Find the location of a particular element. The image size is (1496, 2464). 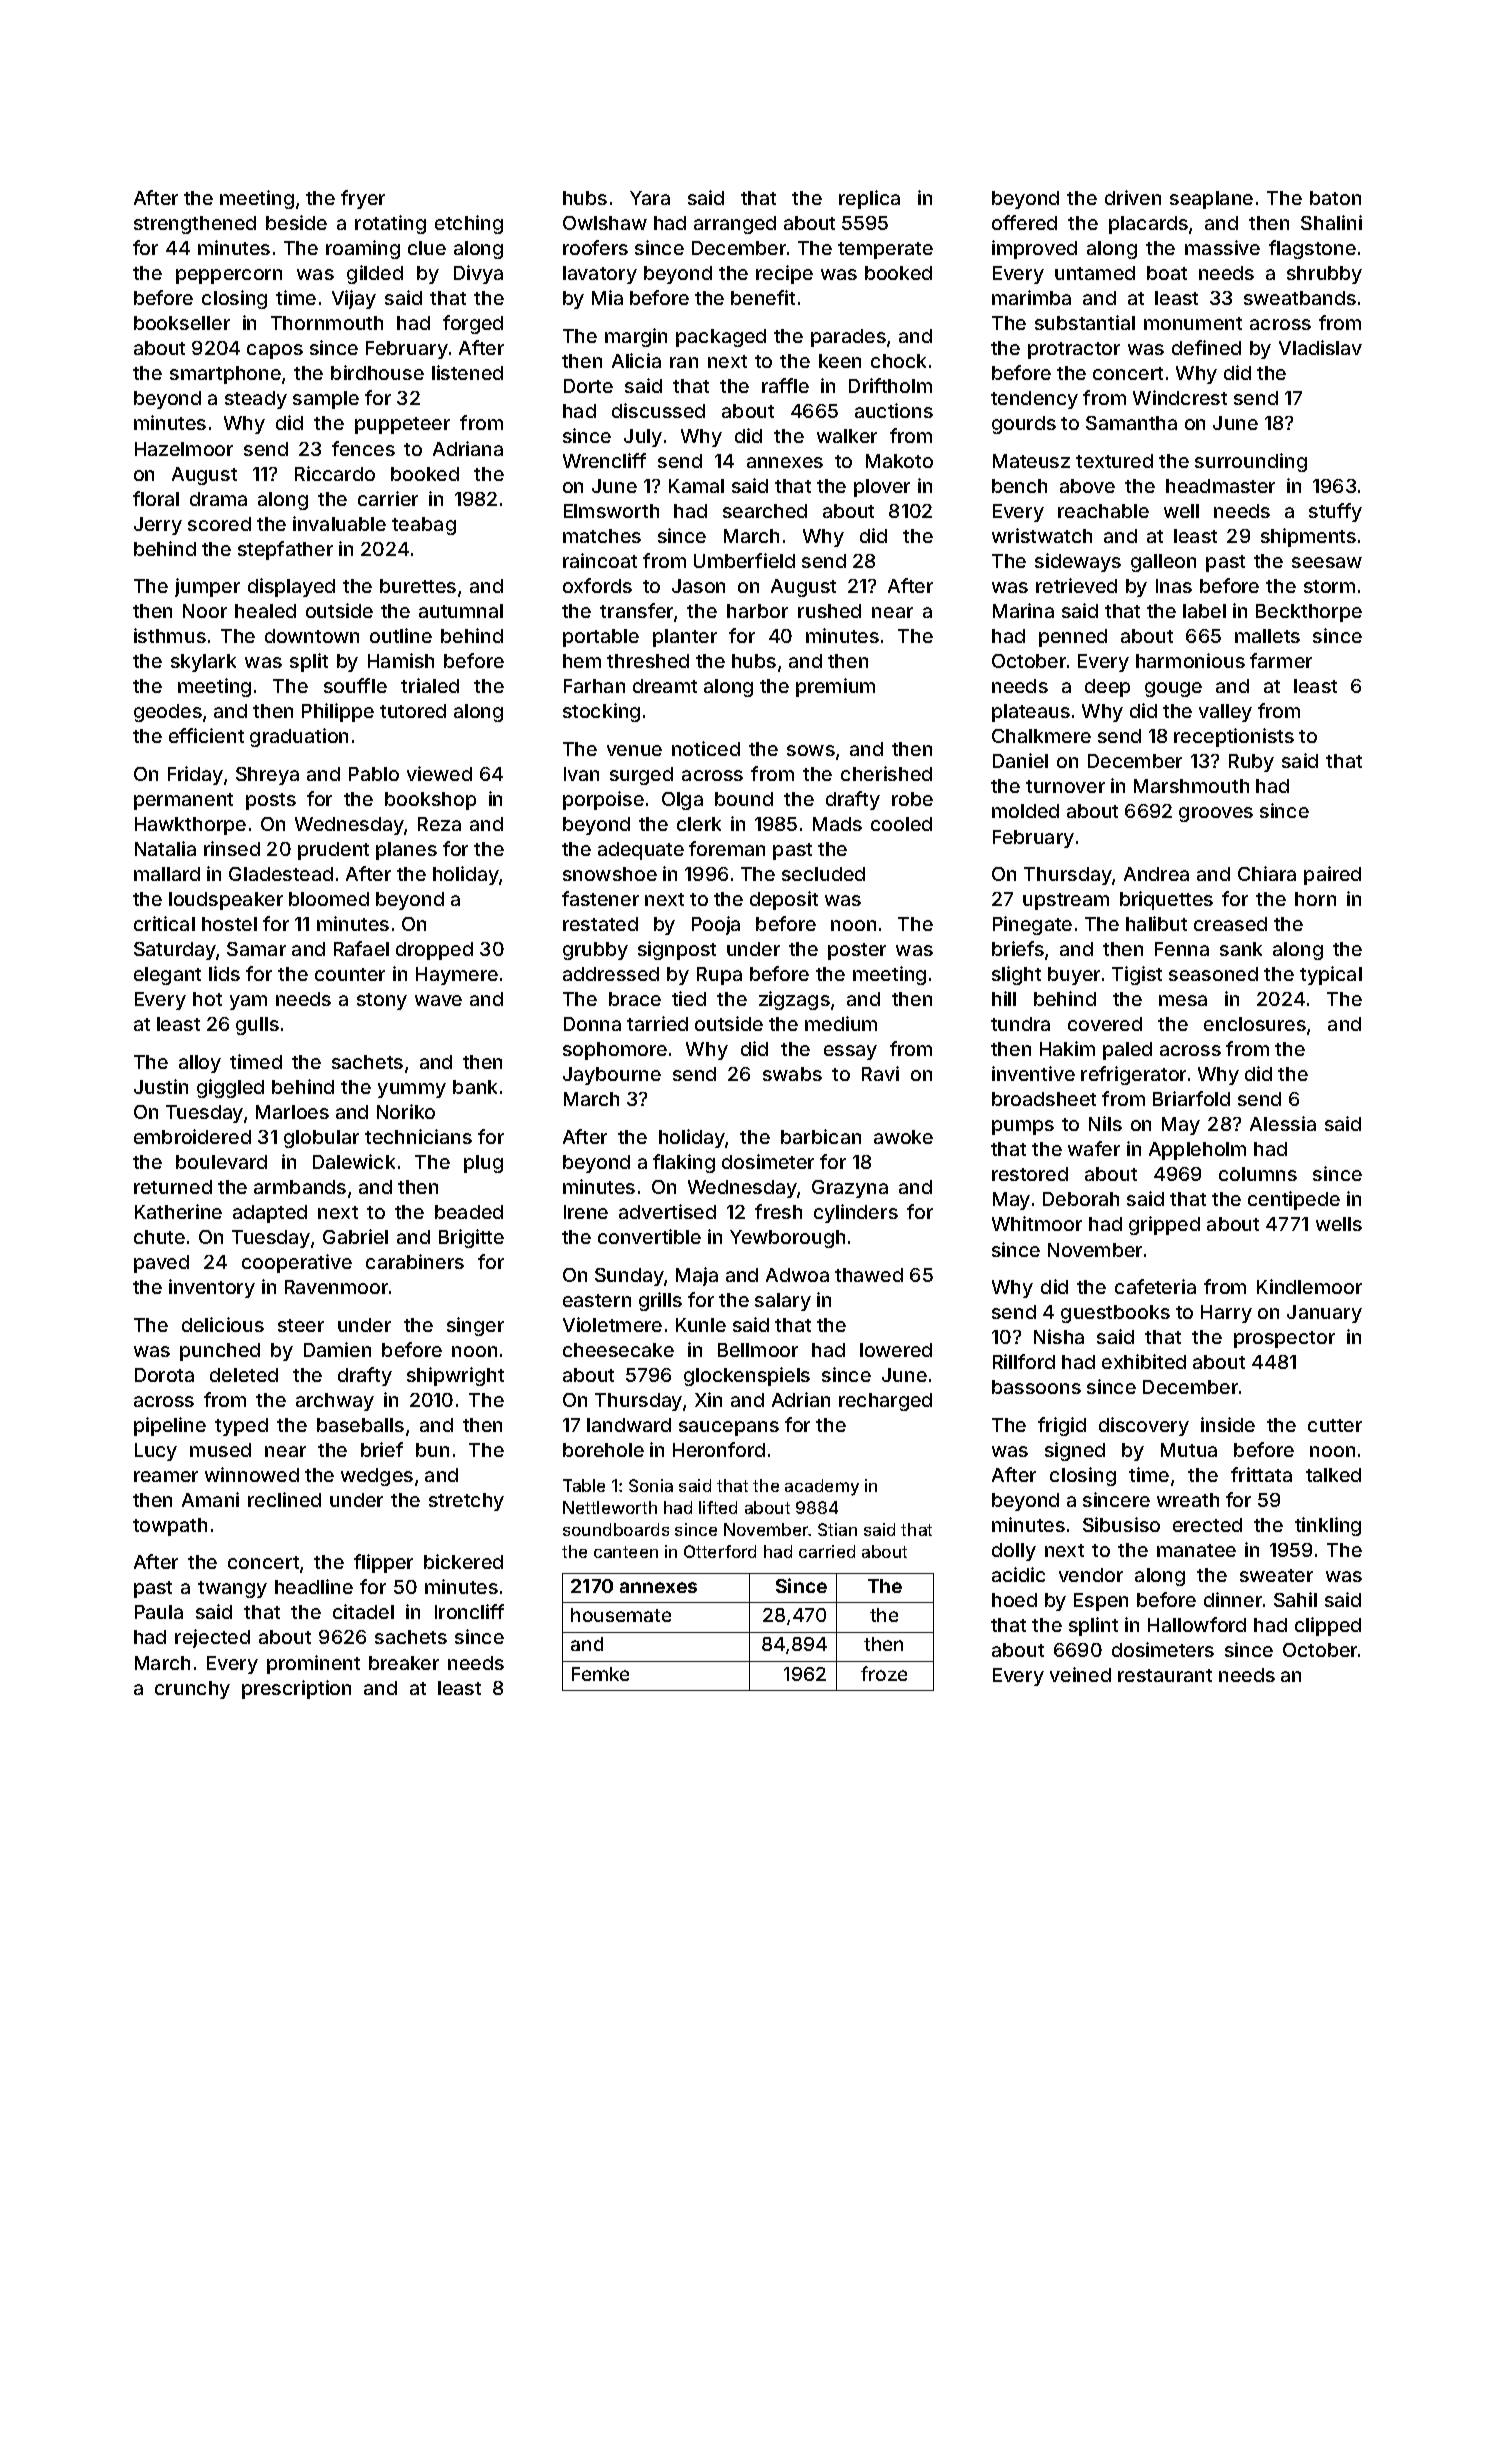

Dalewick is located at coordinates (354, 1161).
